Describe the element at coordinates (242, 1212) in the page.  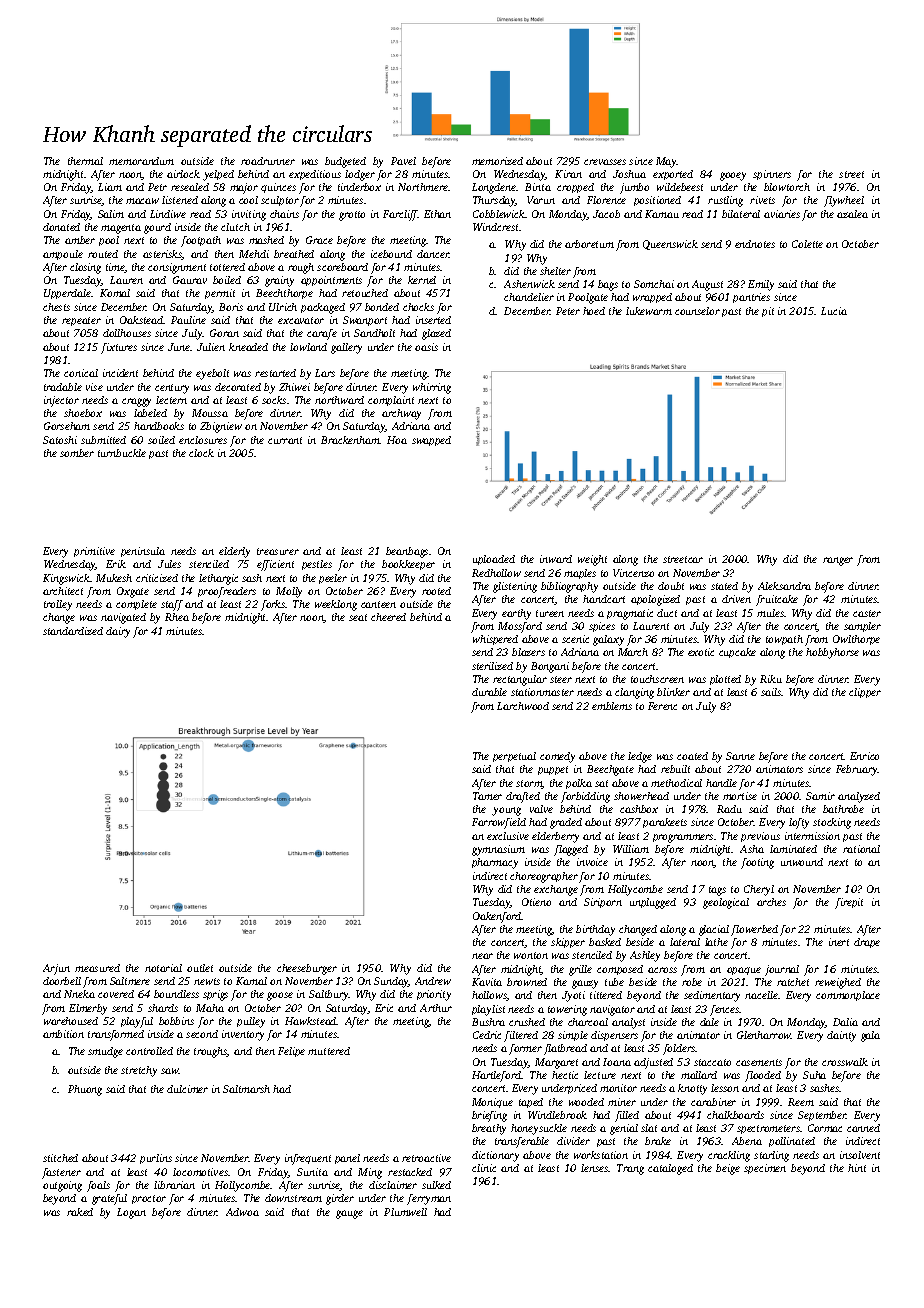
I see `Adwoa` at that location.
